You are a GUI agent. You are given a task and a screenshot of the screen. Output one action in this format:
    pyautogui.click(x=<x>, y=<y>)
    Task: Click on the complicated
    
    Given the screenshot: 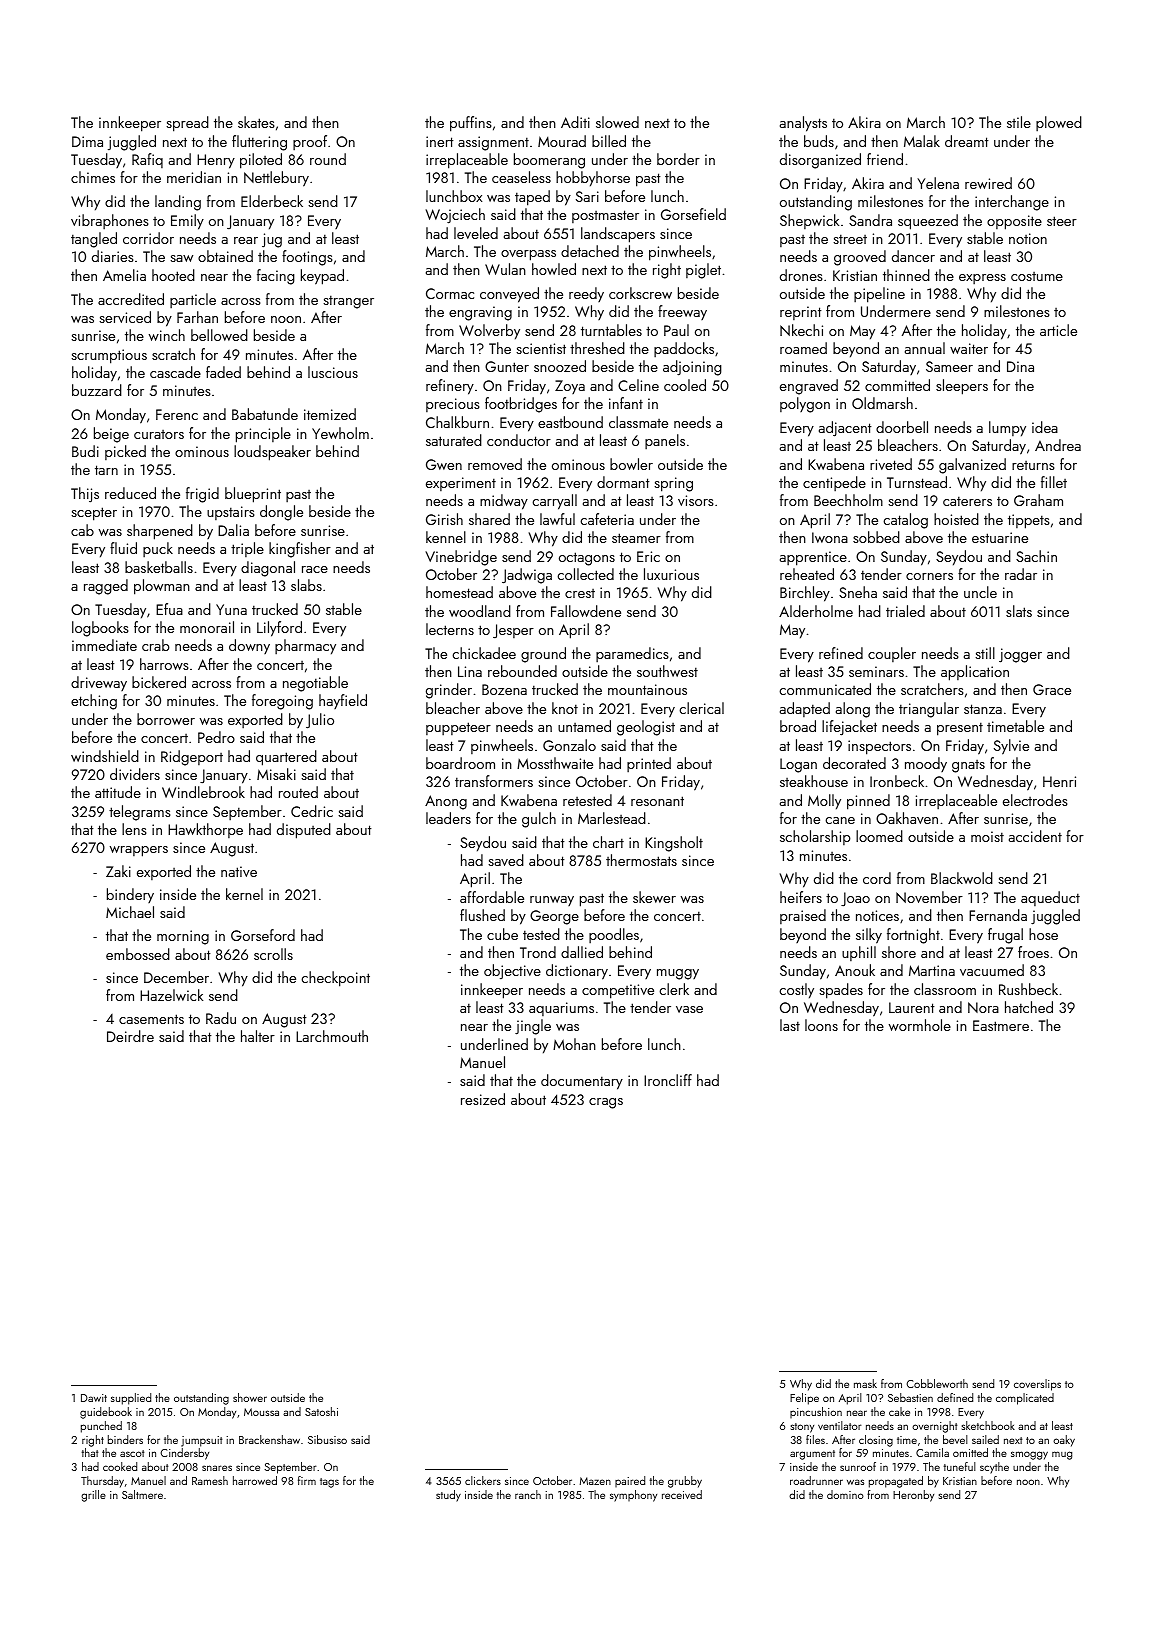 What is the action you would take?
    pyautogui.click(x=1025, y=1399)
